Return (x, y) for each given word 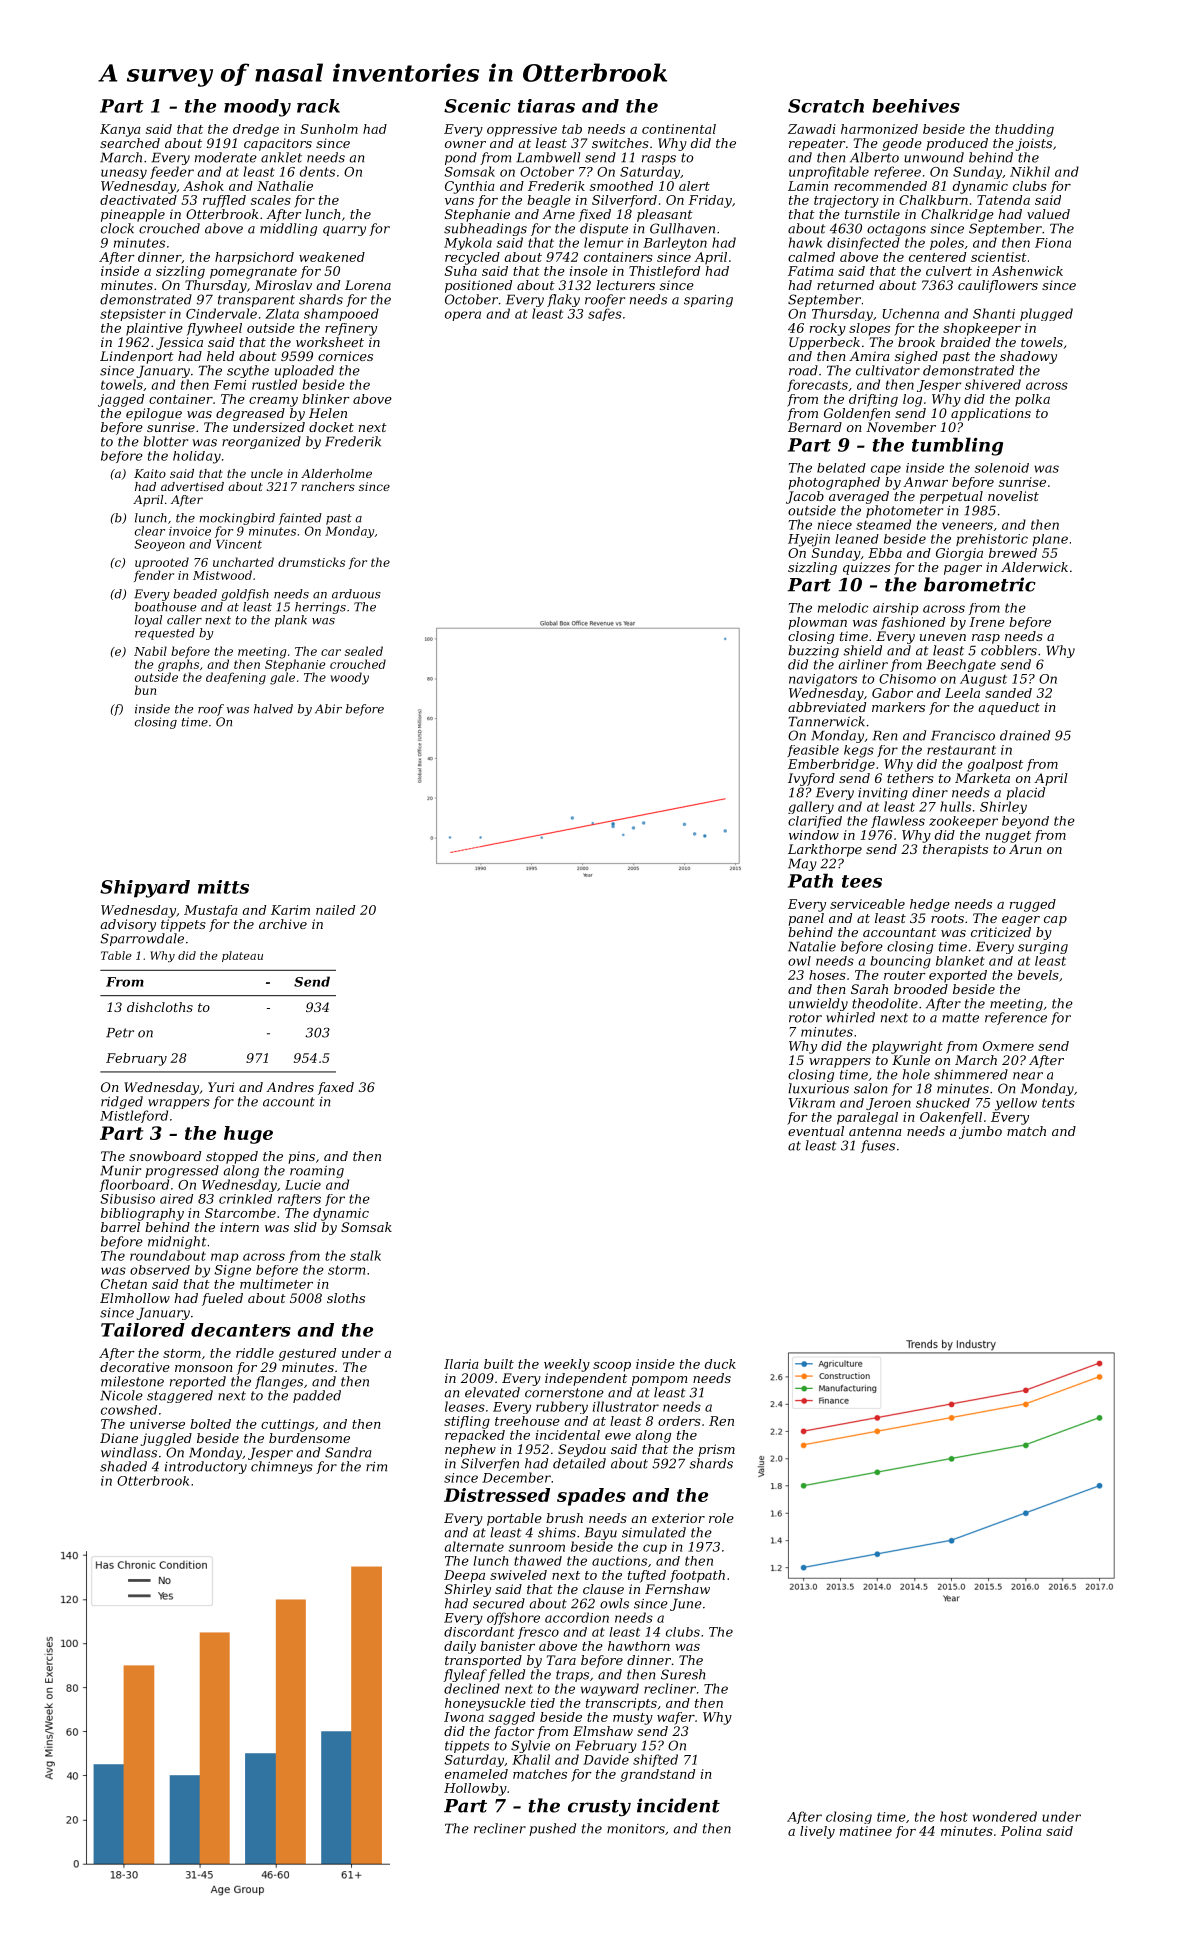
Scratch (826, 106)
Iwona (464, 1717)
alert (694, 186)
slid (305, 1227)
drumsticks (311, 562)
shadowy (1028, 357)
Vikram (812, 1103)
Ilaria (461, 1364)
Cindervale (221, 313)
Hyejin (809, 540)
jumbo (980, 1132)
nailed (335, 910)
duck (720, 1364)
